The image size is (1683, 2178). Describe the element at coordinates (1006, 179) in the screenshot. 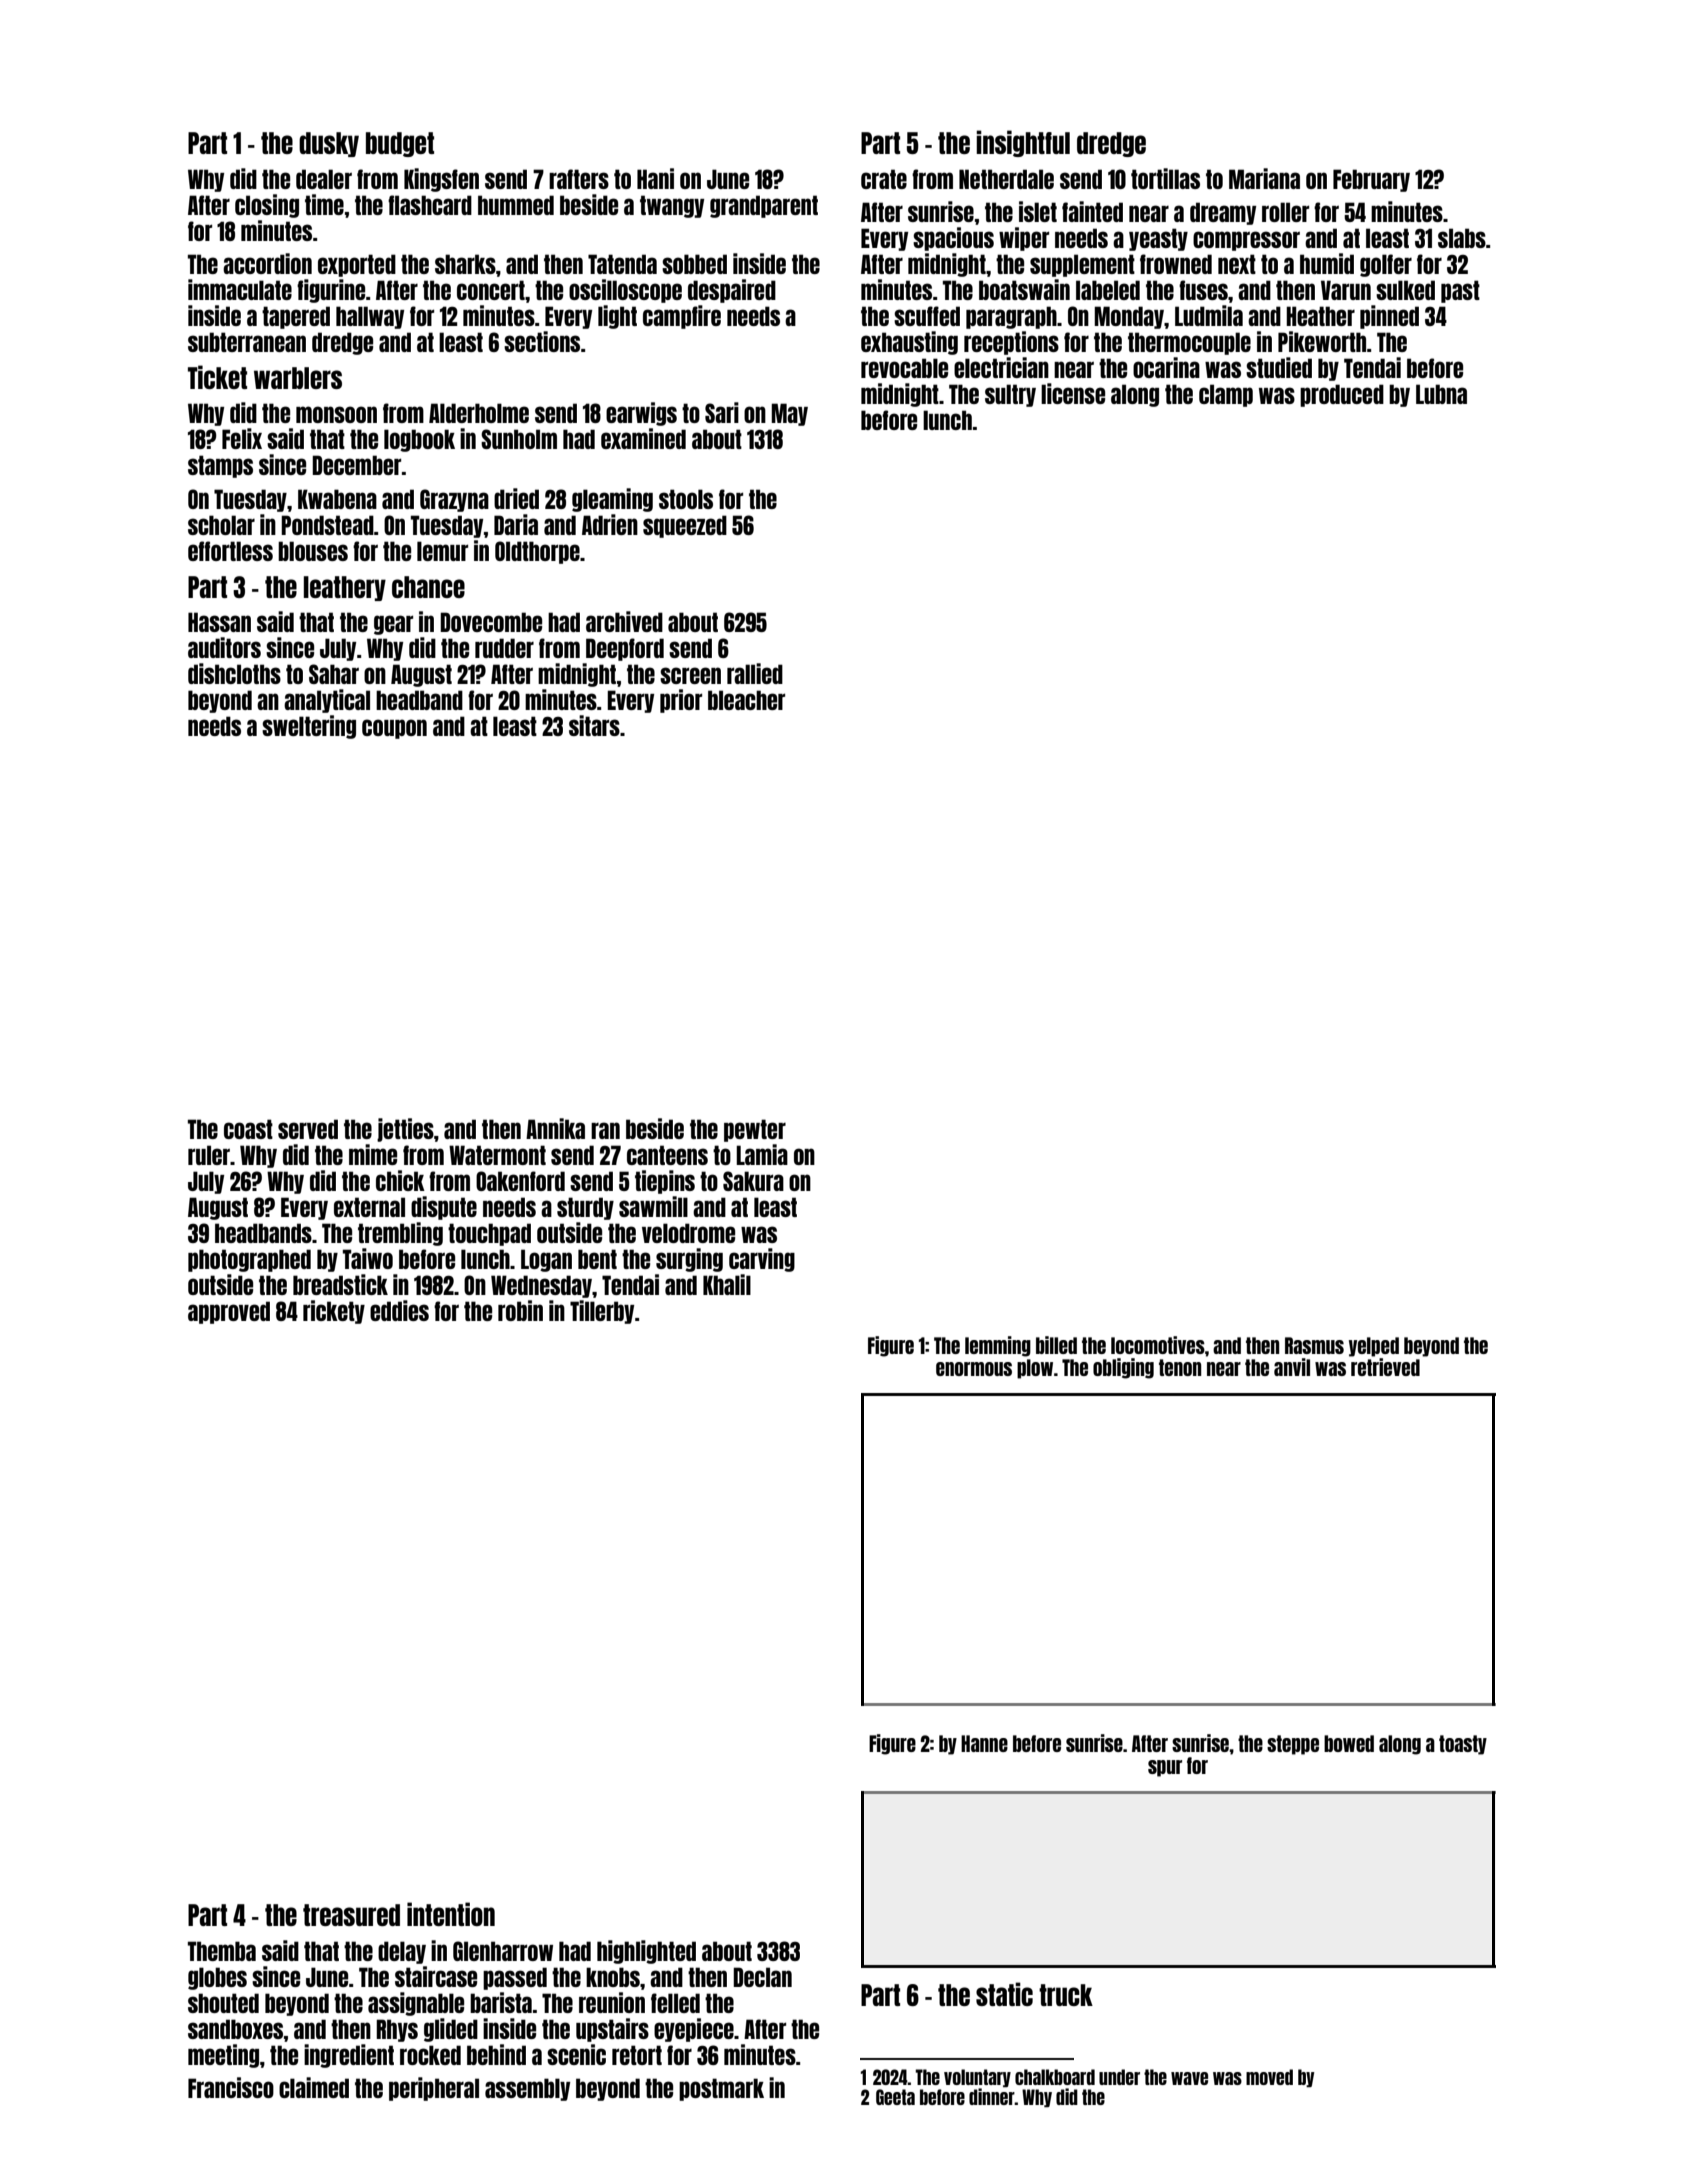

I see `Netherdale` at that location.
